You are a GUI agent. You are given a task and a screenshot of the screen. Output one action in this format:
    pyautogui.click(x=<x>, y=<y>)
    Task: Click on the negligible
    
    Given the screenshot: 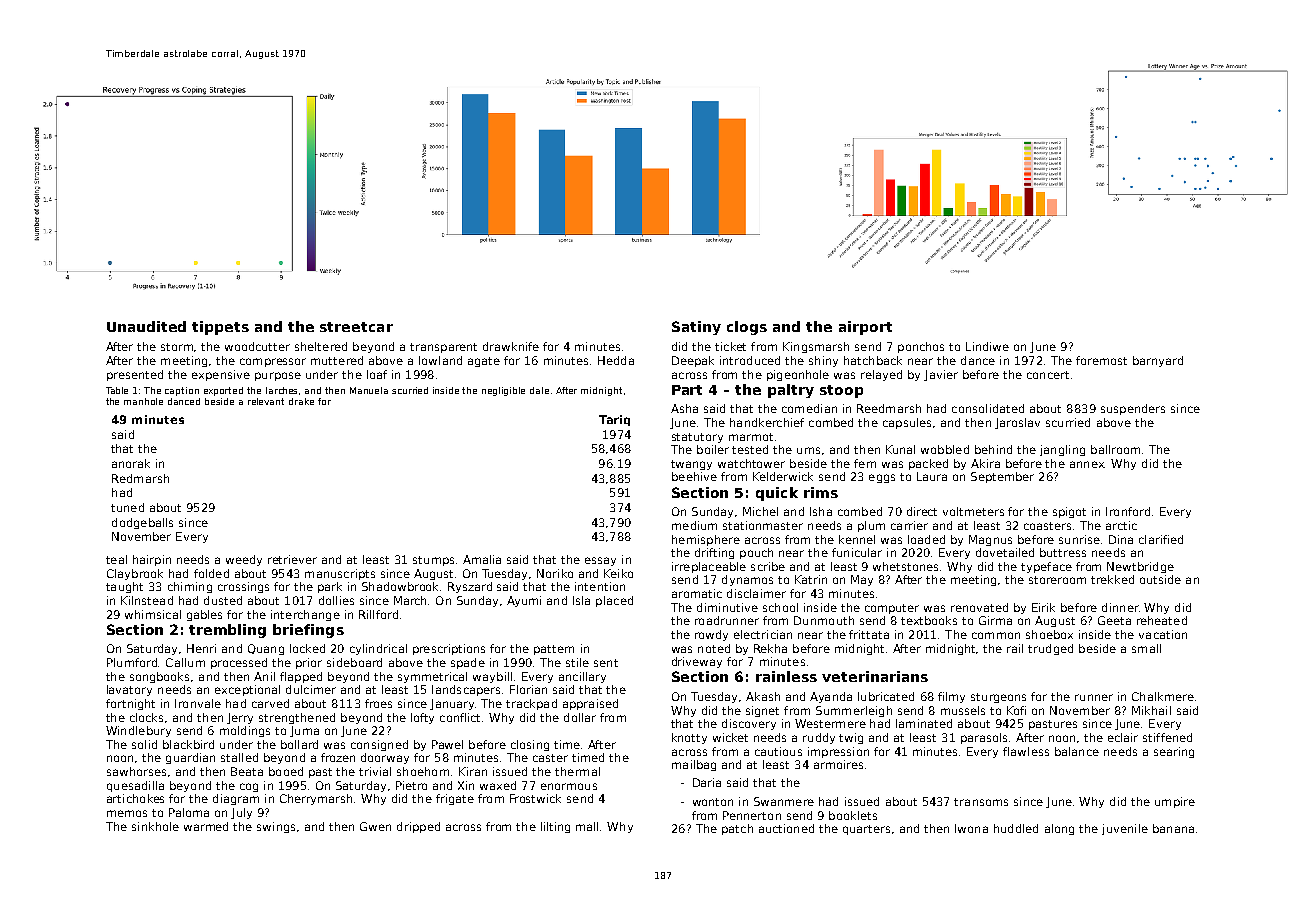 What is the action you would take?
    pyautogui.click(x=503, y=391)
